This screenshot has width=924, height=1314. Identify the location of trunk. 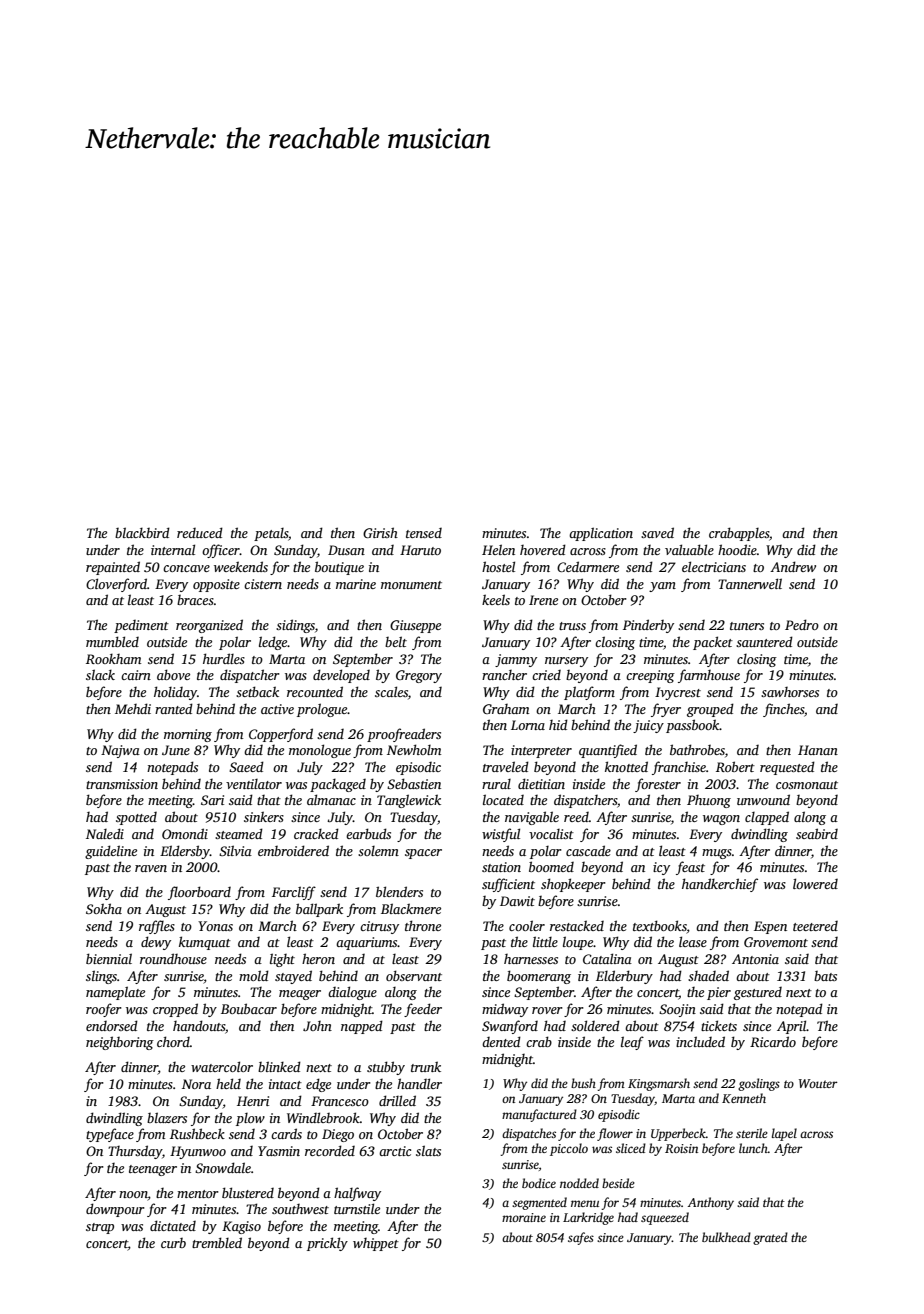
(426, 1066).
